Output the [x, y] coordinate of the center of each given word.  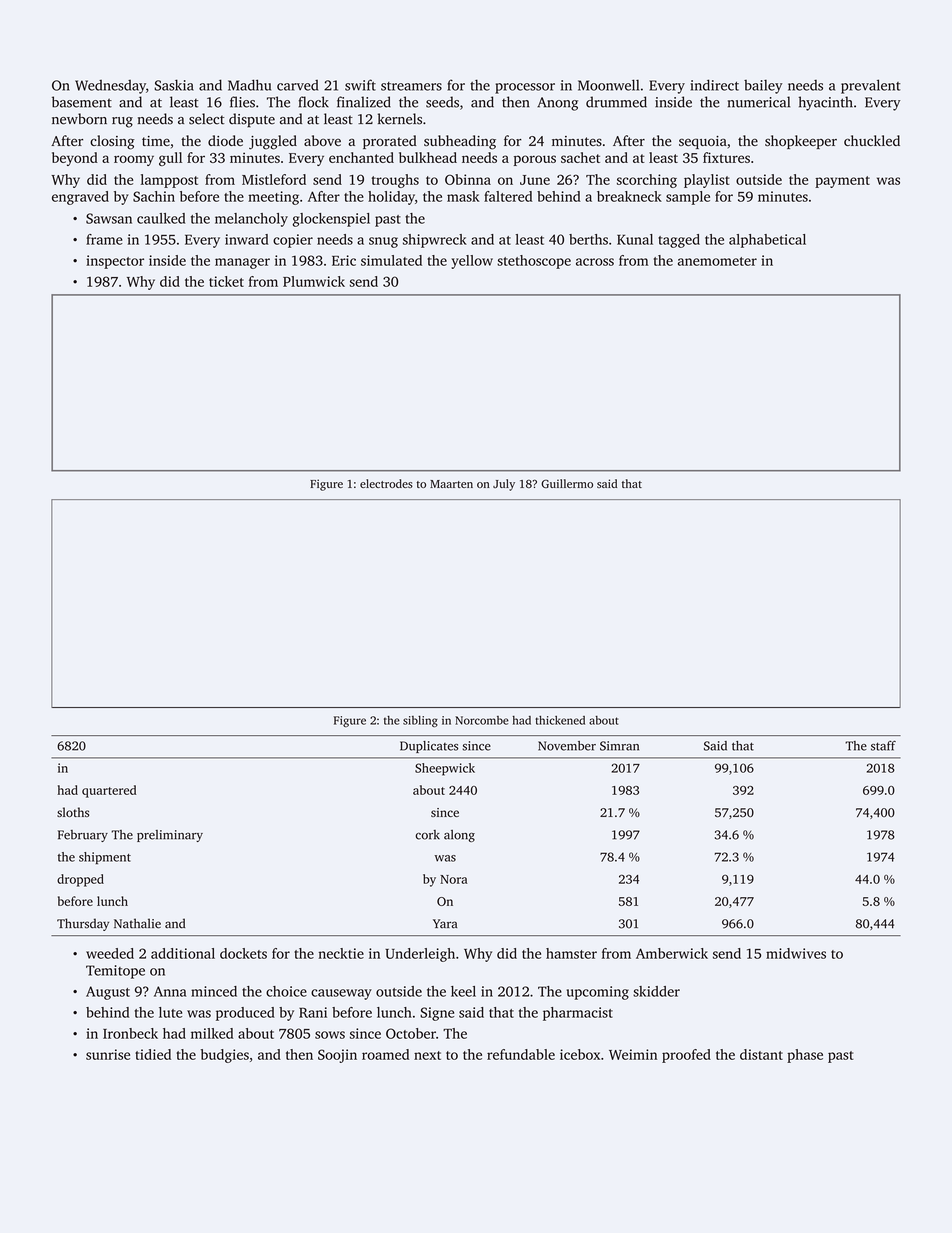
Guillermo [567, 483]
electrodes [386, 483]
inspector [115, 262]
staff [883, 746]
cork [427, 835]
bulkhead [428, 157]
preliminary [170, 836]
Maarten [451, 484]
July [504, 485]
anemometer [717, 261]
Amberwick [672, 953]
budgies [225, 1056]
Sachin [154, 196]
